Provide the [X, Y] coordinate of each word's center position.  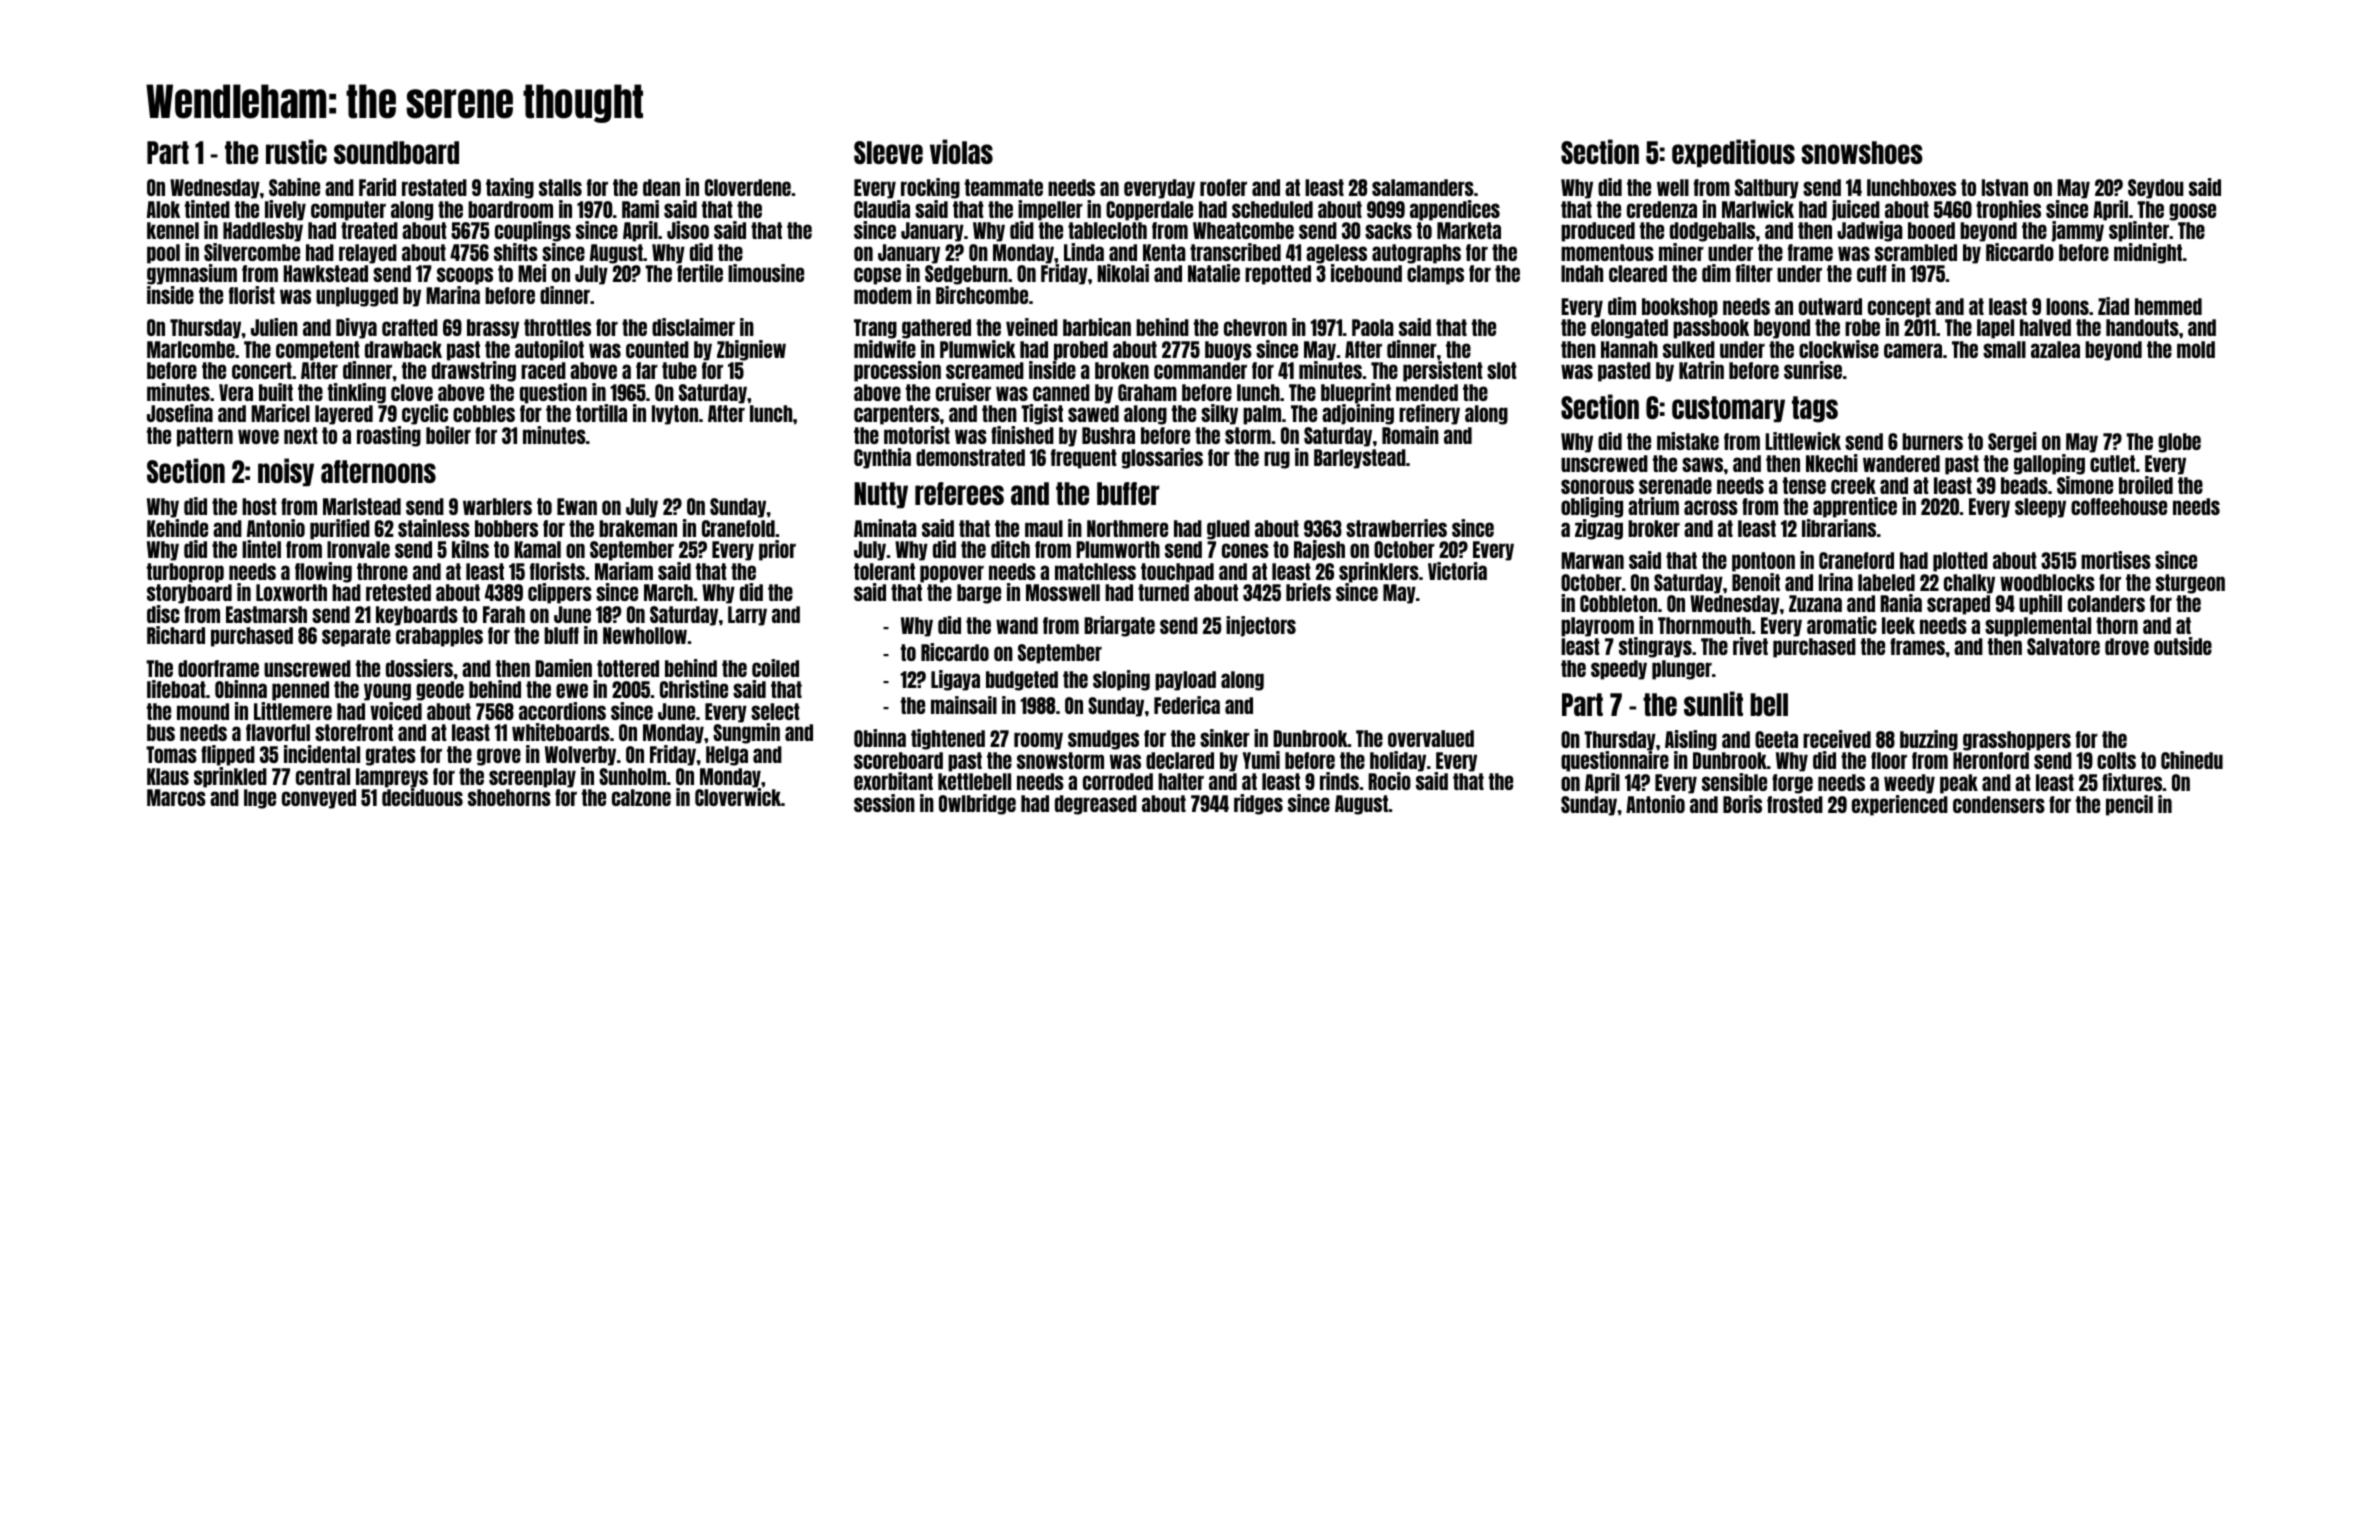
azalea [2055, 349]
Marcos [176, 797]
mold [2196, 349]
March [668, 592]
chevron [1255, 327]
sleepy [2040, 508]
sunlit [1713, 703]
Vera [236, 392]
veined [1032, 327]
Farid [377, 187]
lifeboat [176, 689]
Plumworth [1118, 549]
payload [1185, 681]
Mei [532, 273]
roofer [1223, 187]
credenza [1662, 209]
